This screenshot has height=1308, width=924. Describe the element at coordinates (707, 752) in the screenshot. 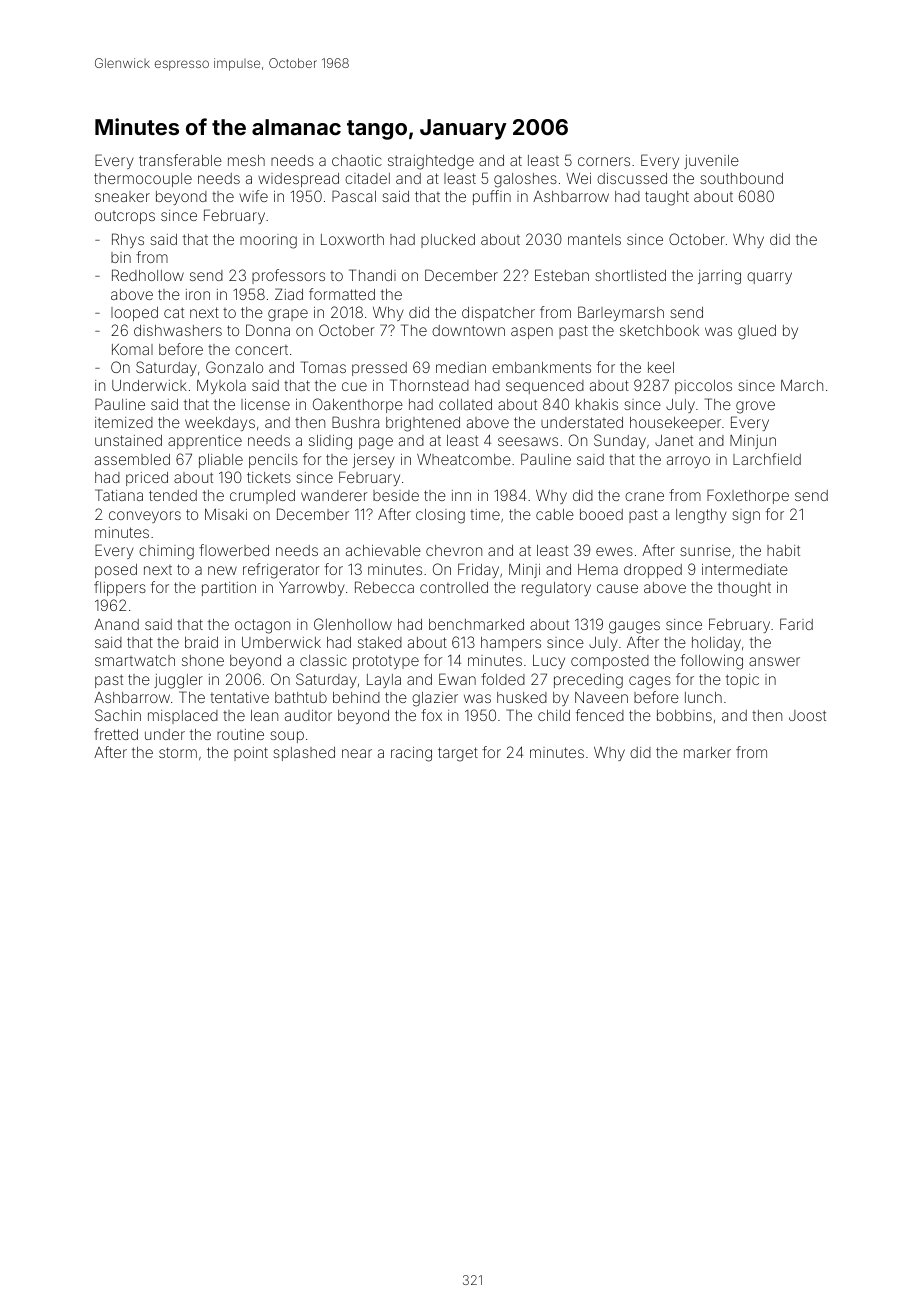

I see `marker` at that location.
